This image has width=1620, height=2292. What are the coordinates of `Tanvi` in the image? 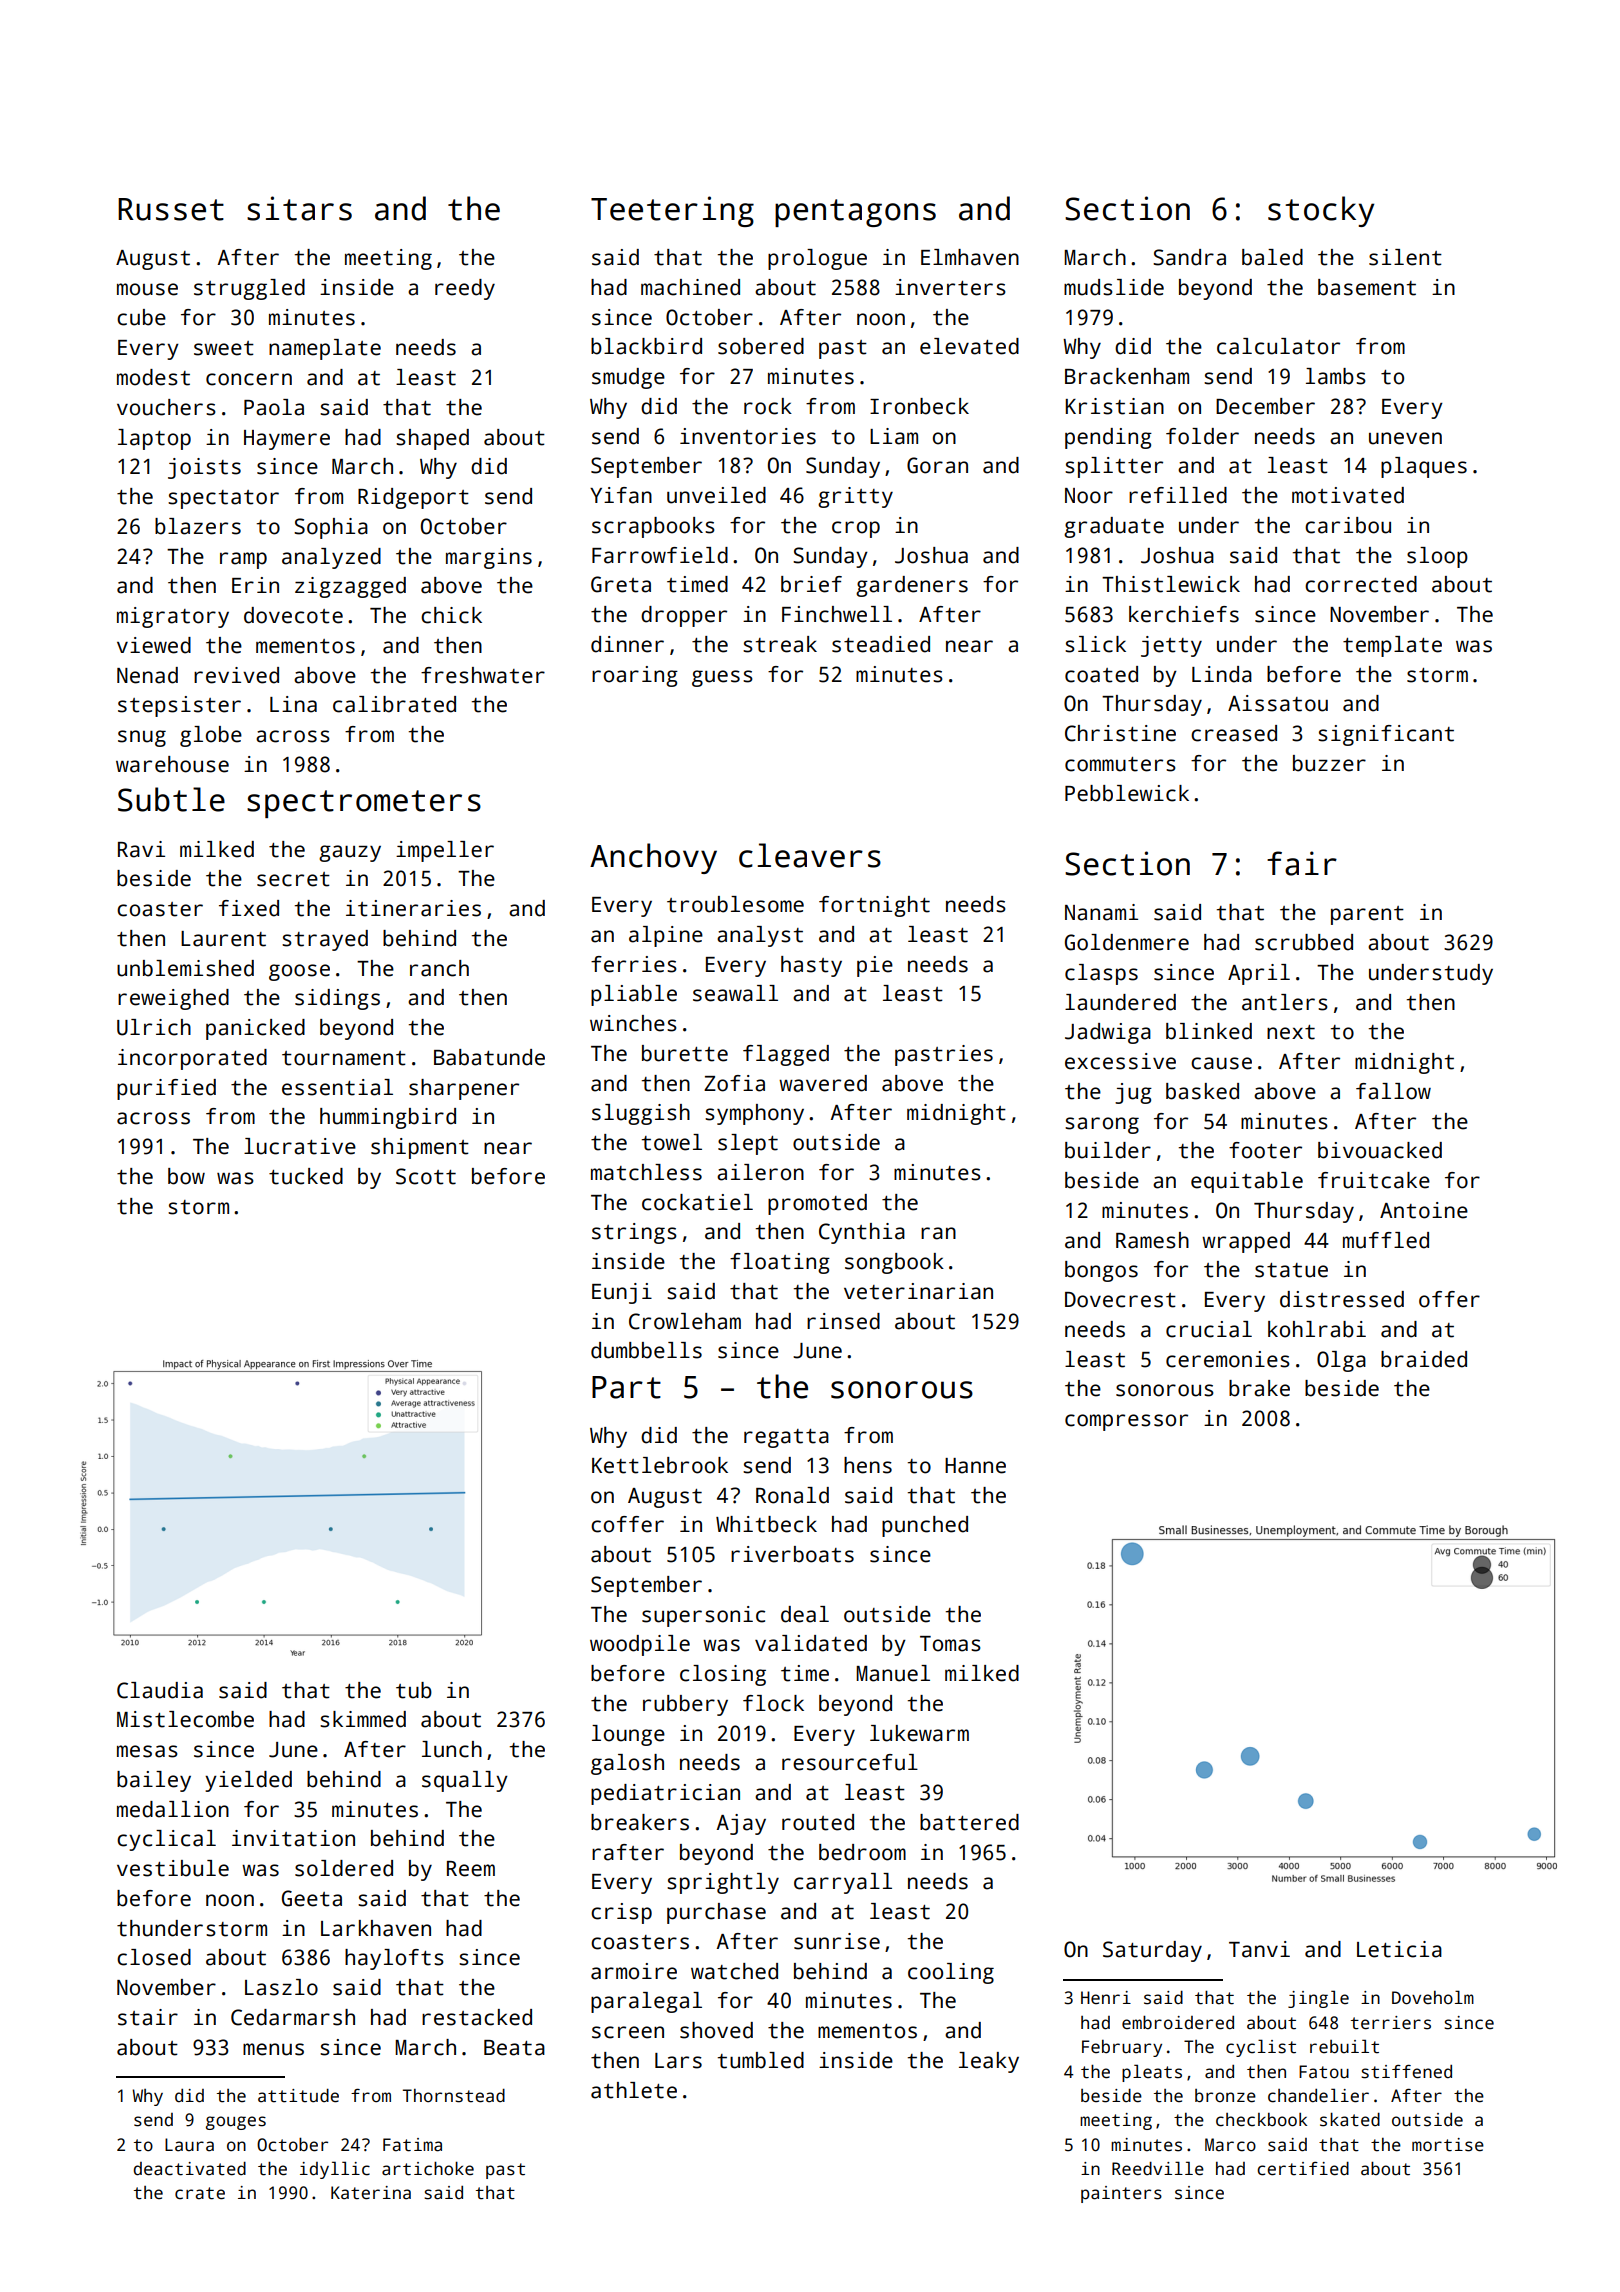 It's located at (1259, 1949).
